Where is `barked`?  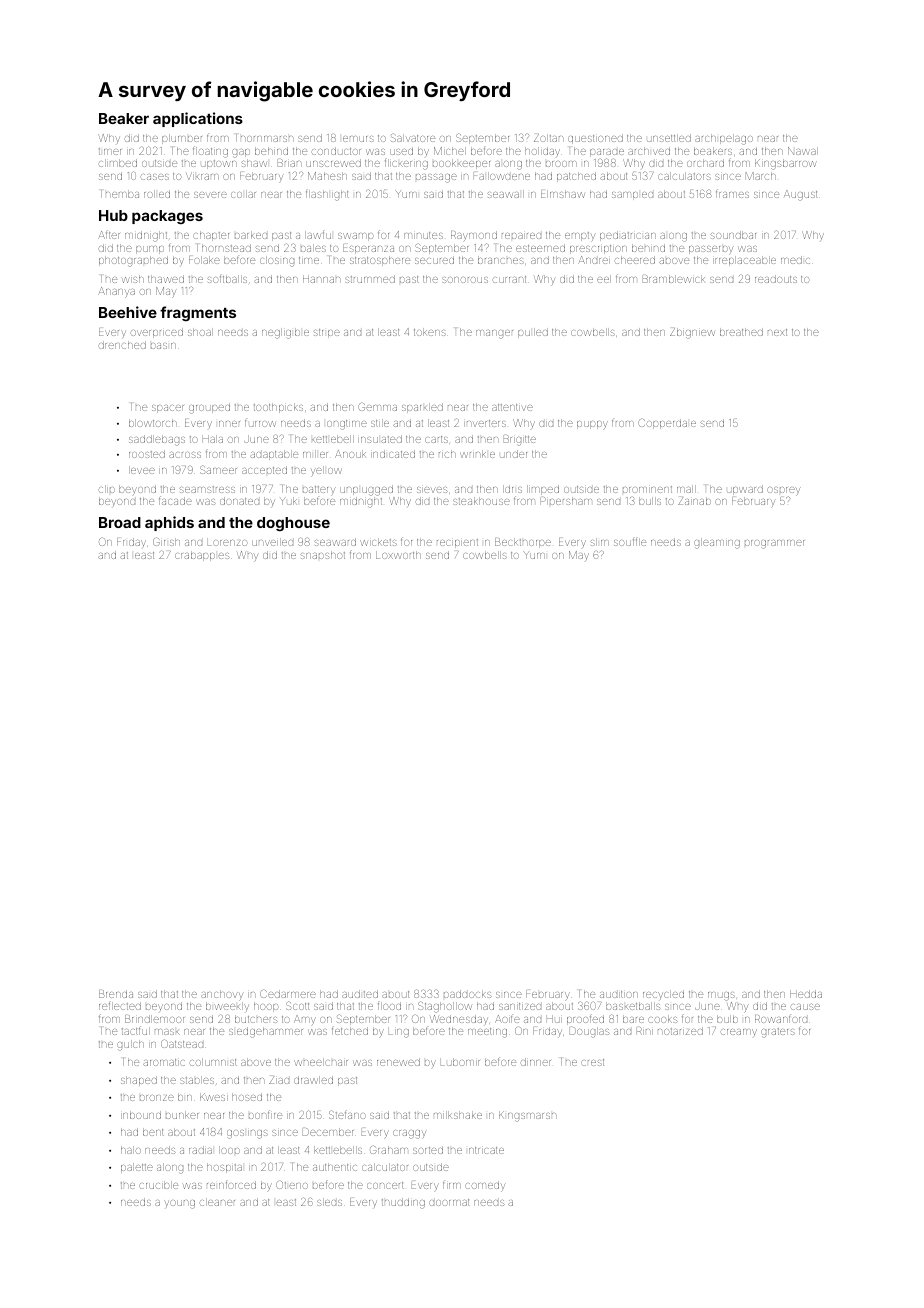 barked is located at coordinates (251, 235).
